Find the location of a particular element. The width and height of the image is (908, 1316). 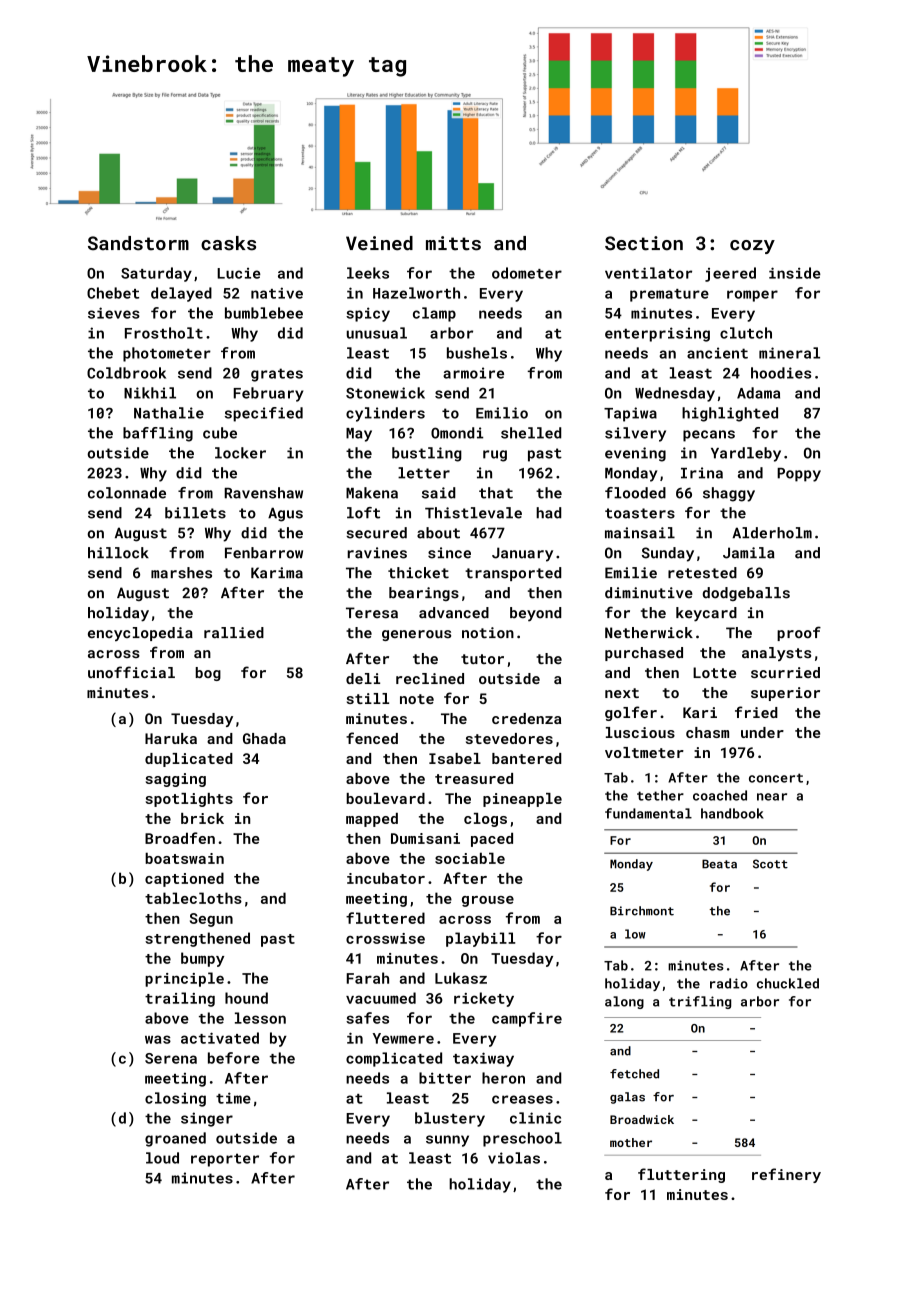

crosswise is located at coordinates (385, 938).
